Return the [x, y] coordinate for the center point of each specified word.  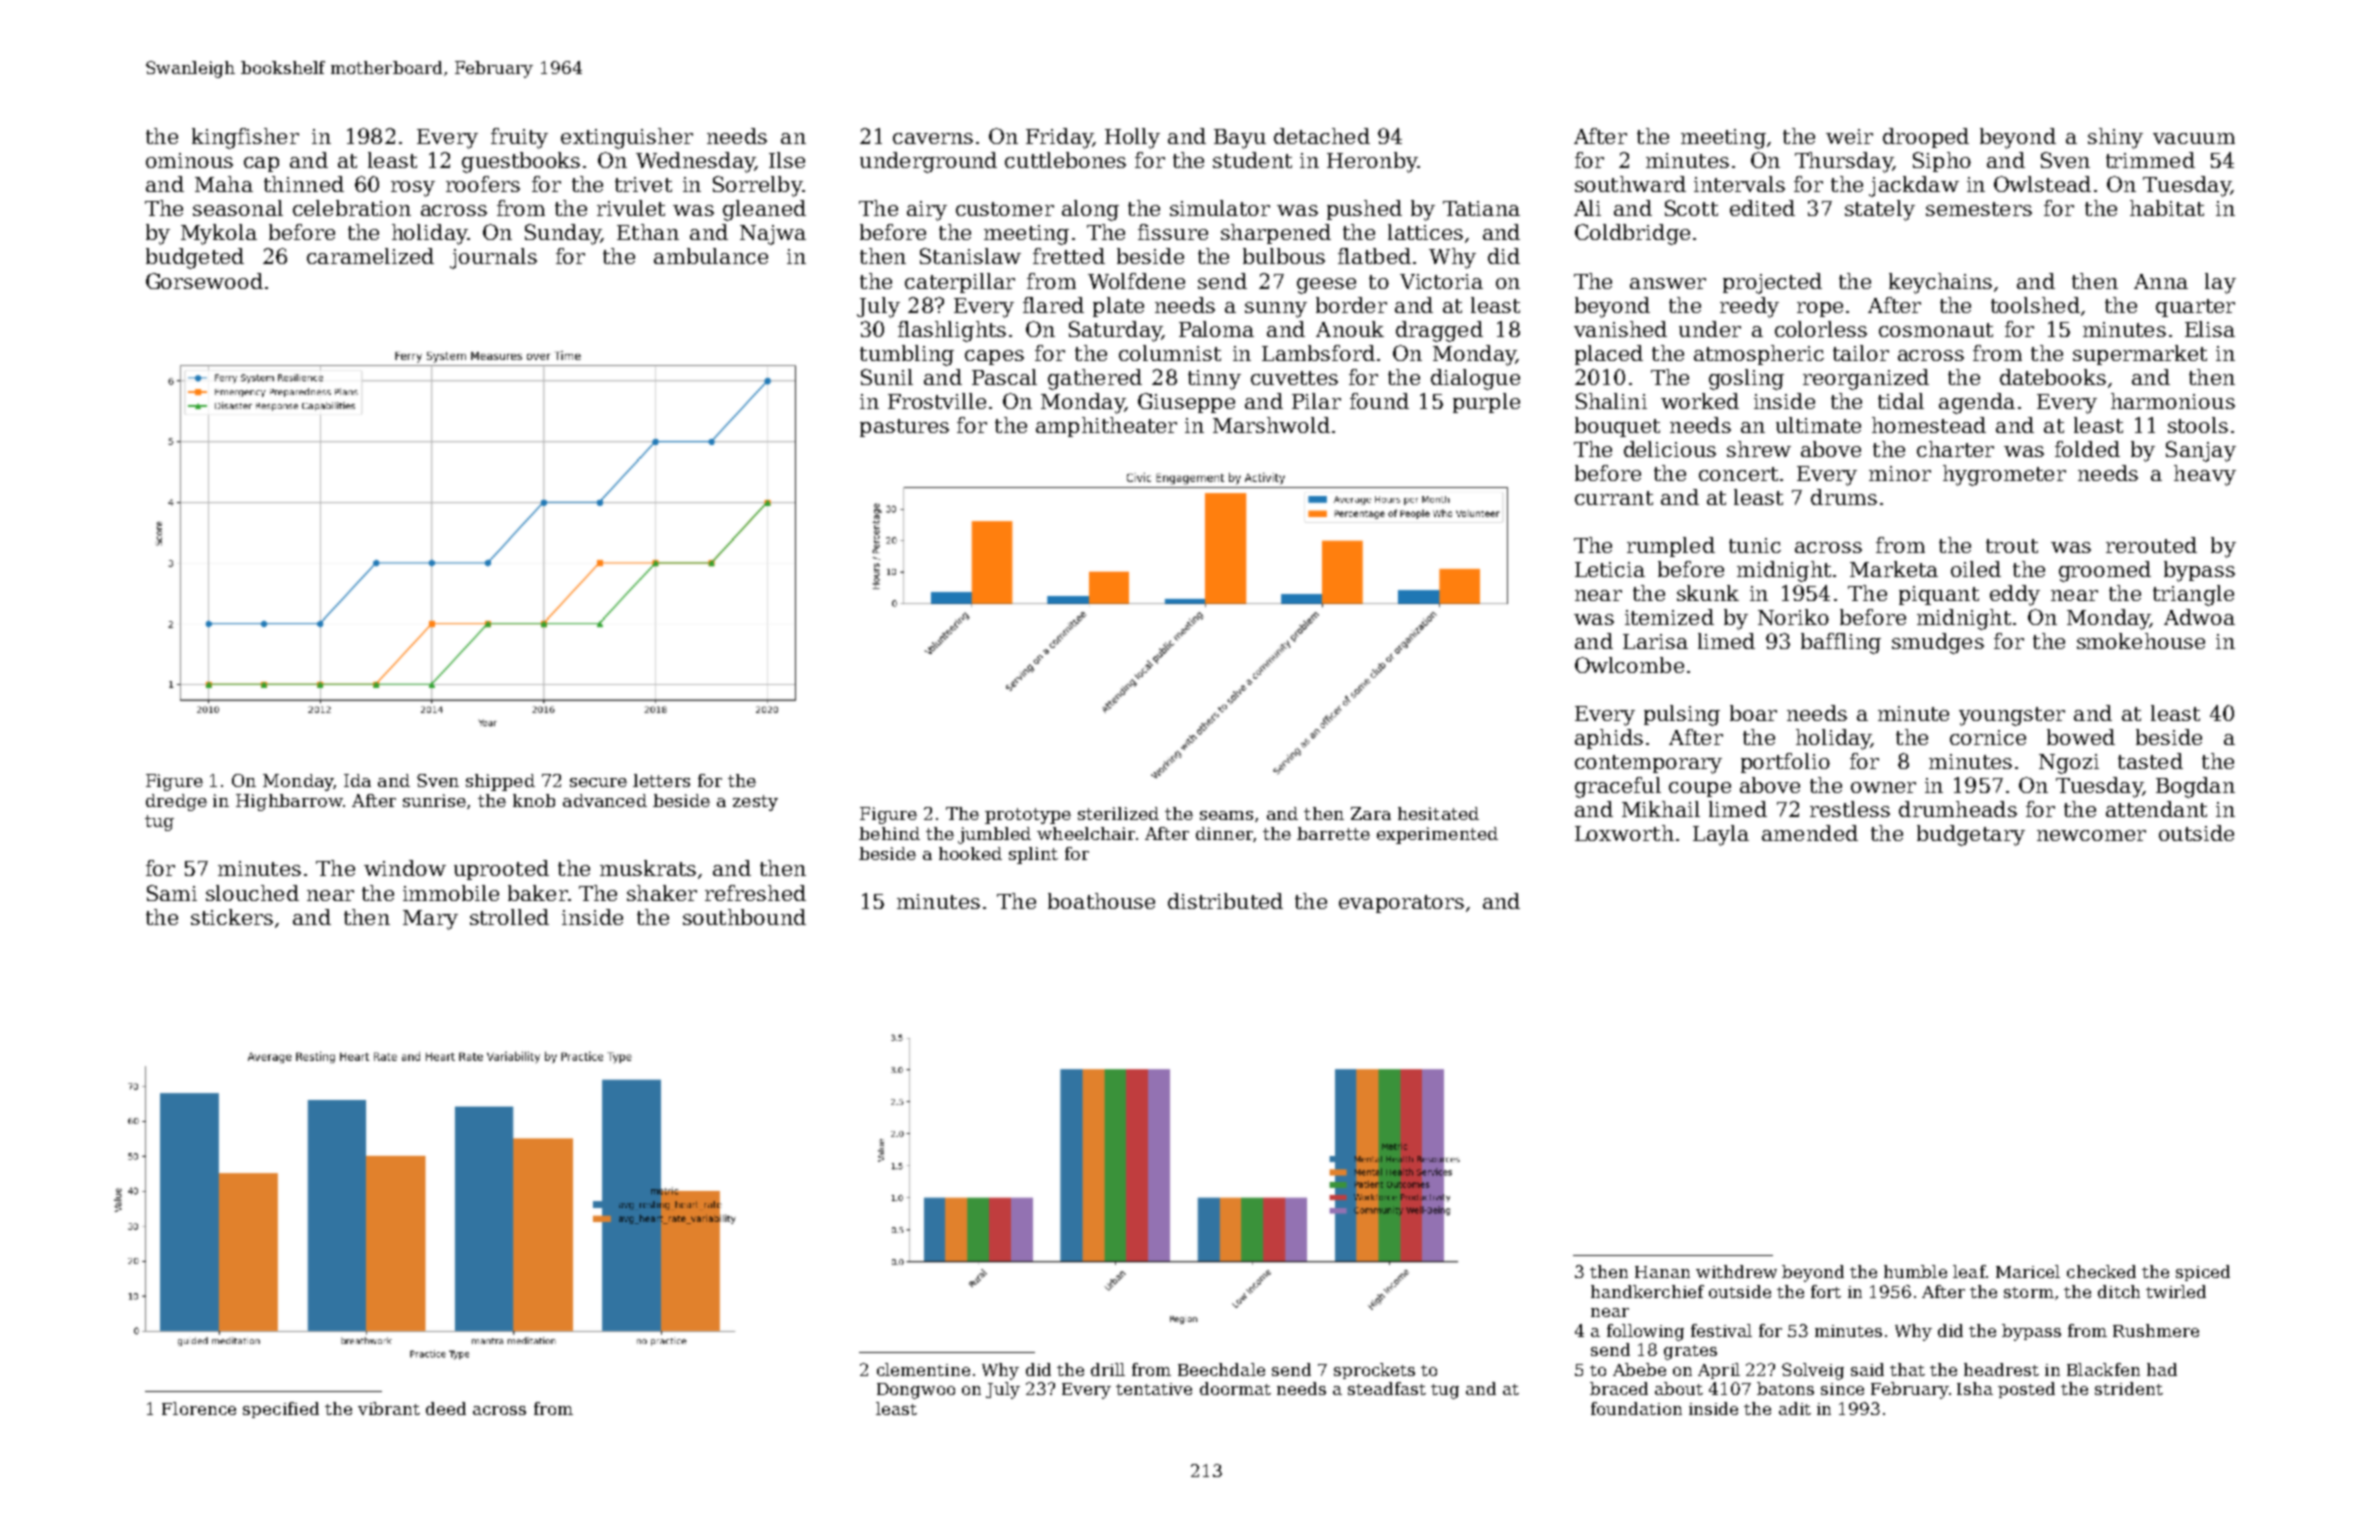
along [1090, 210]
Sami [172, 893]
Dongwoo [916, 1391]
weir [1849, 136]
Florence [199, 1408]
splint [1033, 855]
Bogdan [2195, 787]
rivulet [631, 208]
